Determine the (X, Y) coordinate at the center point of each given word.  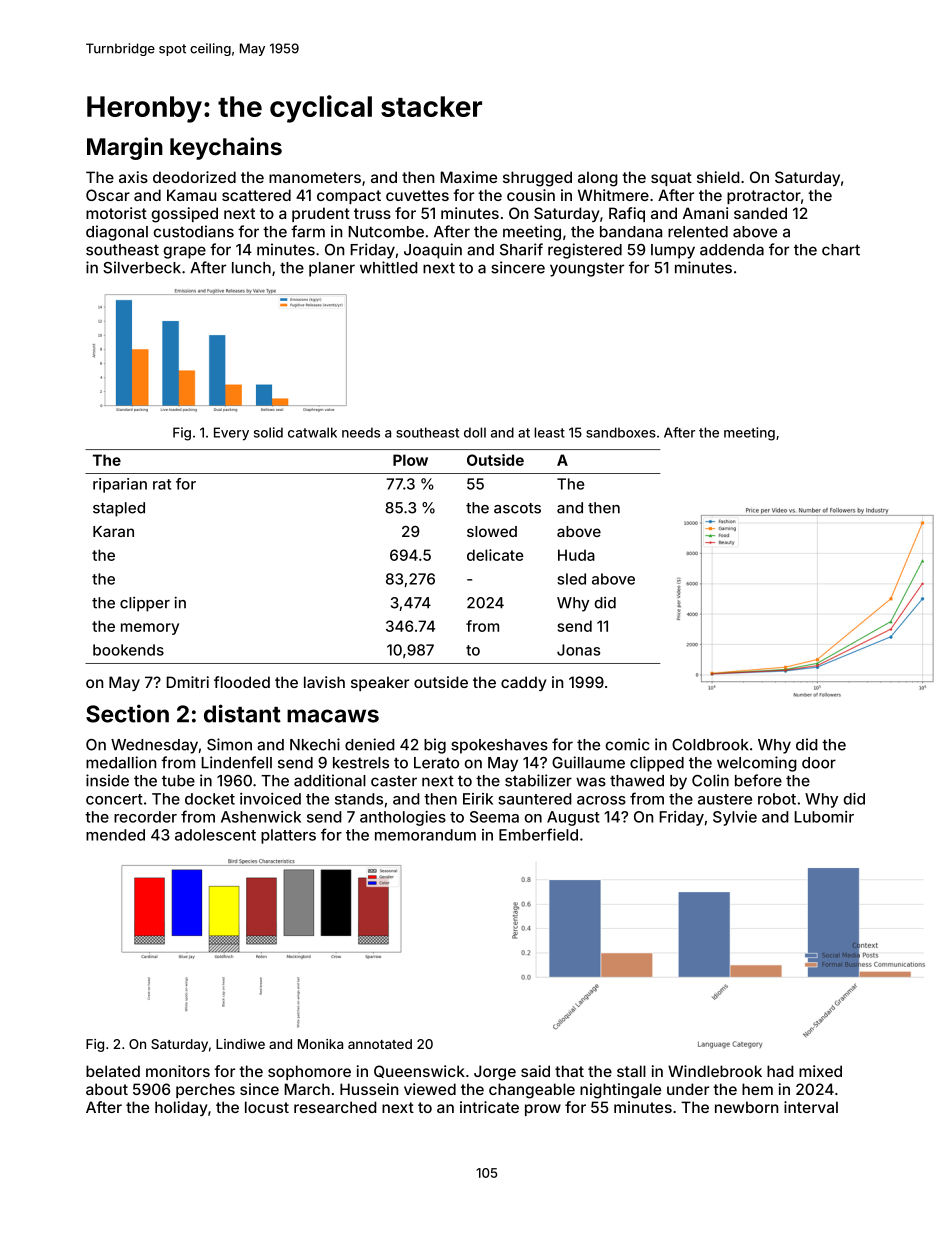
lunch (251, 268)
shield (718, 177)
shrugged (537, 179)
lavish (324, 682)
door (819, 763)
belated (113, 1071)
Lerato (436, 763)
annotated (380, 1044)
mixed (820, 1071)
